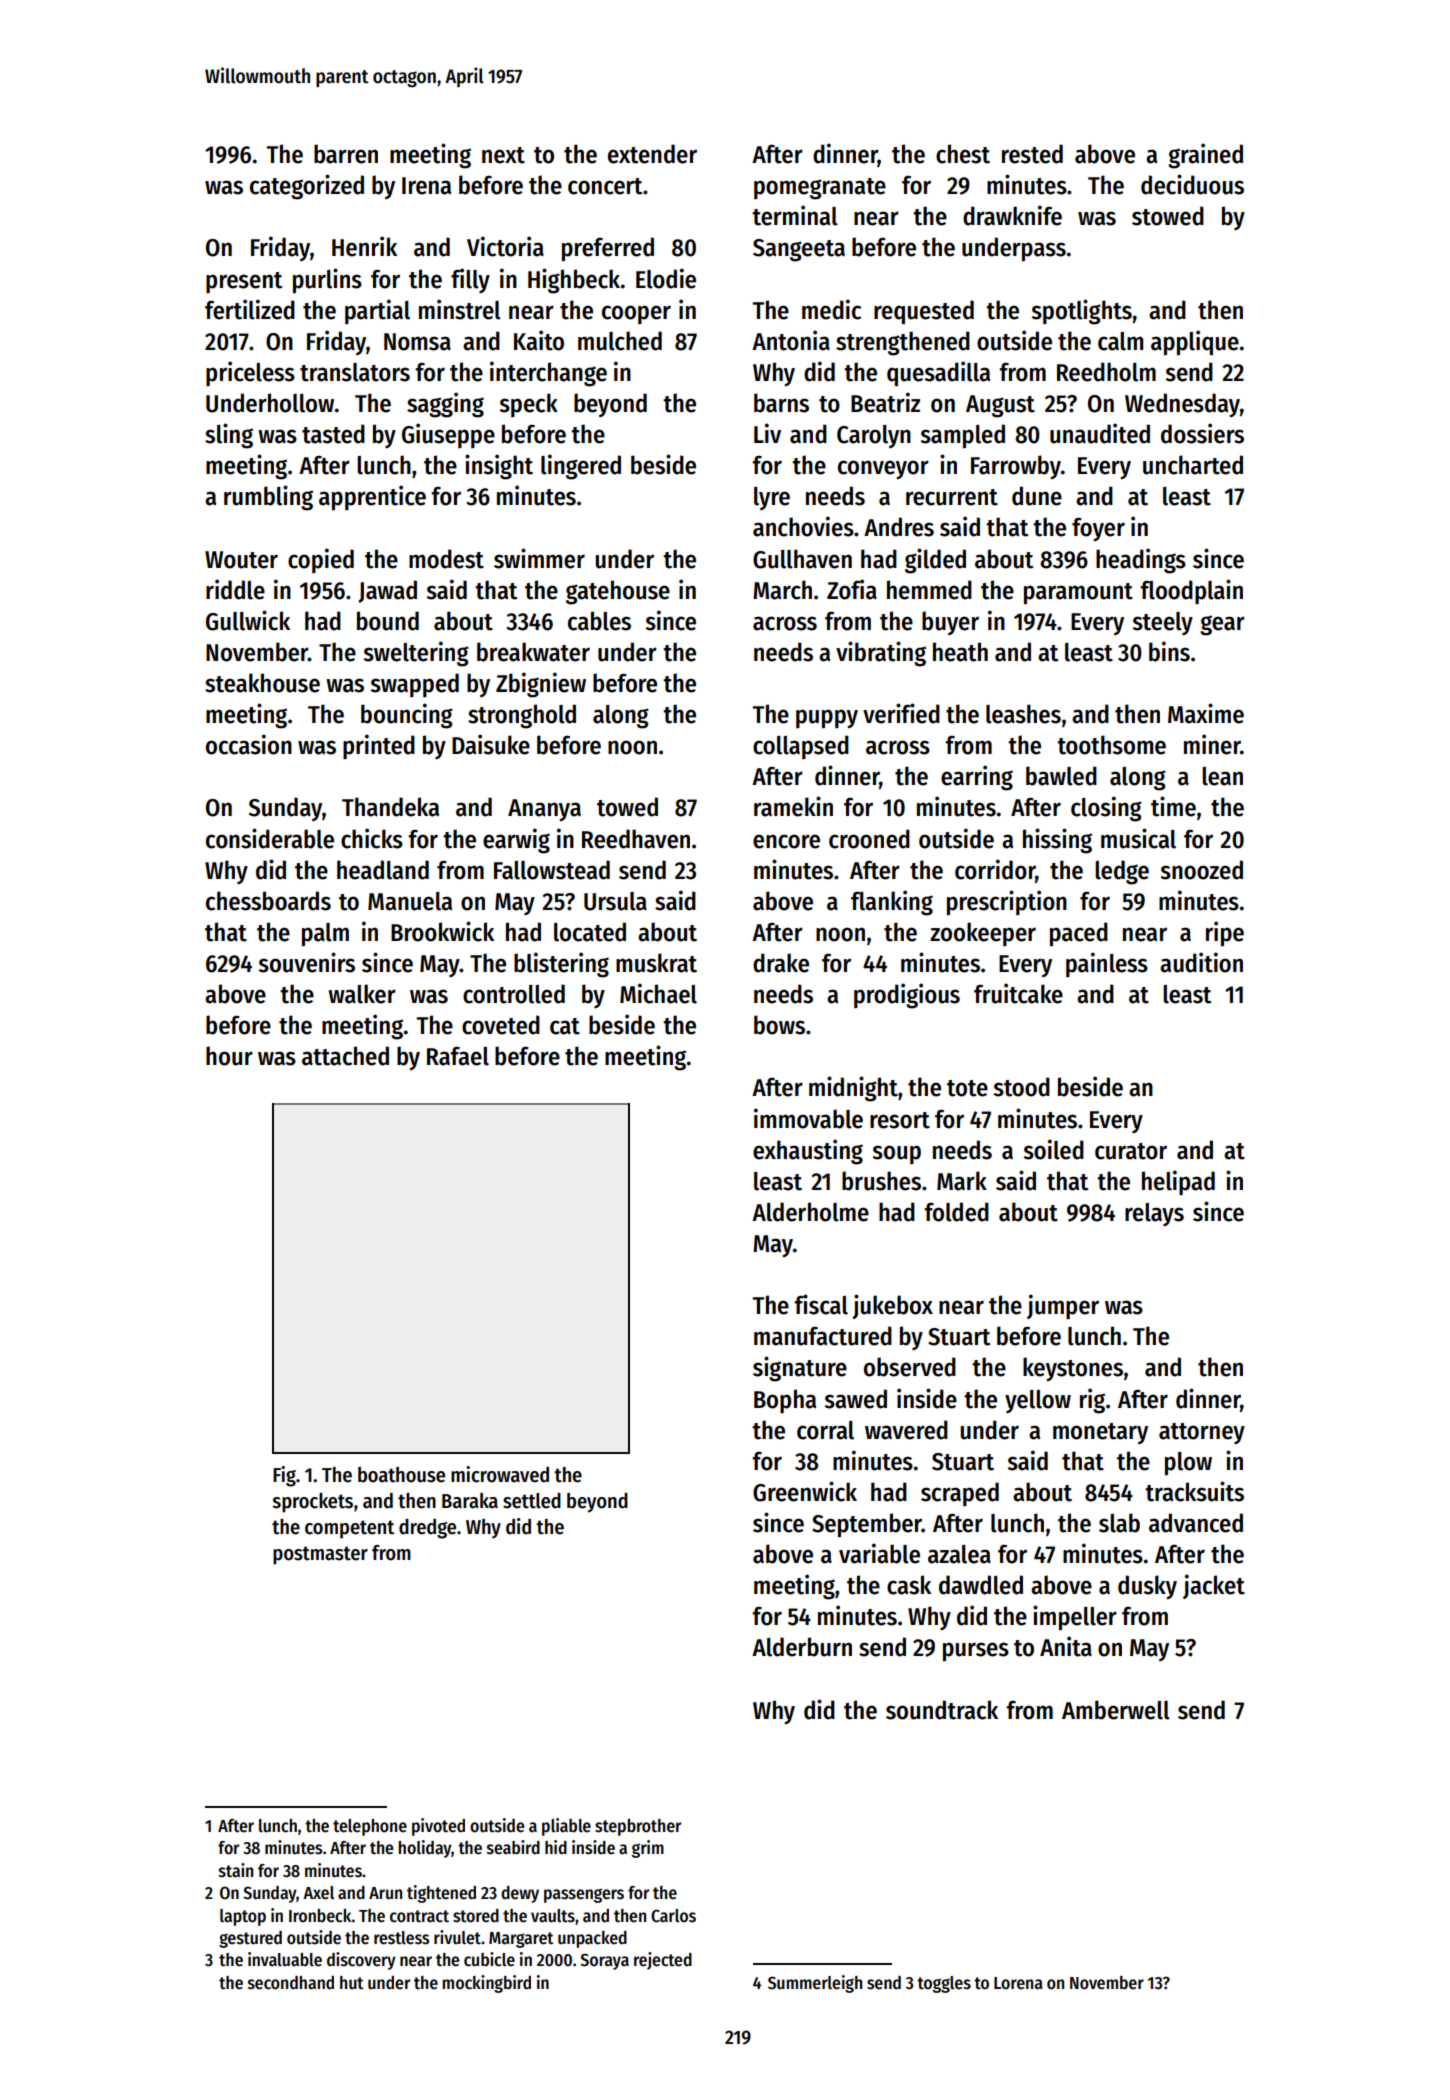 The width and height of the screenshot is (1450, 2100). I want to click on Fig, so click(284, 1476).
